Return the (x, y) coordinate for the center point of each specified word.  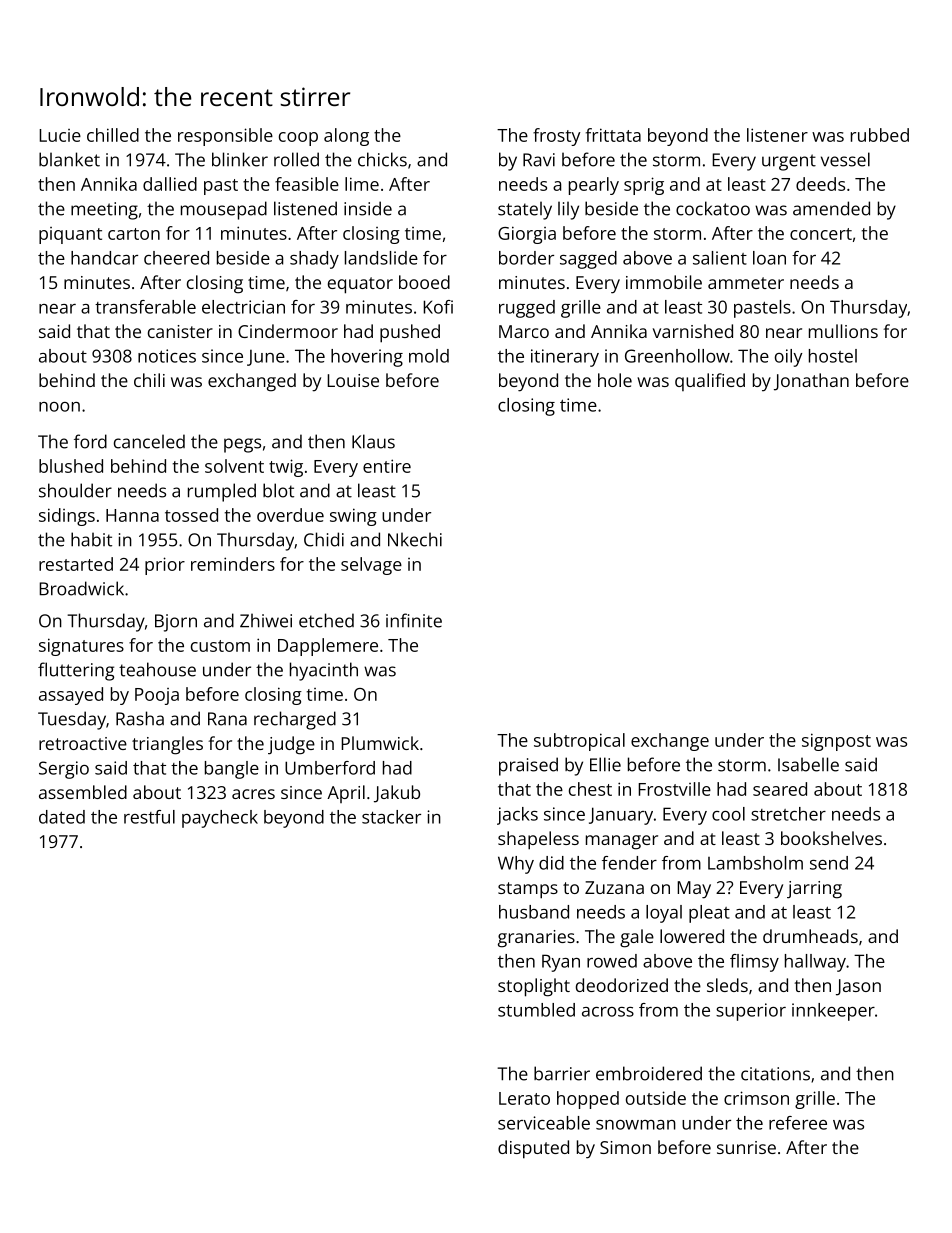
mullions (843, 331)
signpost (836, 742)
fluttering (76, 671)
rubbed (880, 135)
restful (149, 817)
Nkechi (415, 539)
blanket (69, 159)
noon (59, 407)
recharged (295, 720)
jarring (814, 890)
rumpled (222, 492)
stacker (391, 817)
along (346, 137)
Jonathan (811, 382)
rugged (527, 309)
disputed (533, 1149)
